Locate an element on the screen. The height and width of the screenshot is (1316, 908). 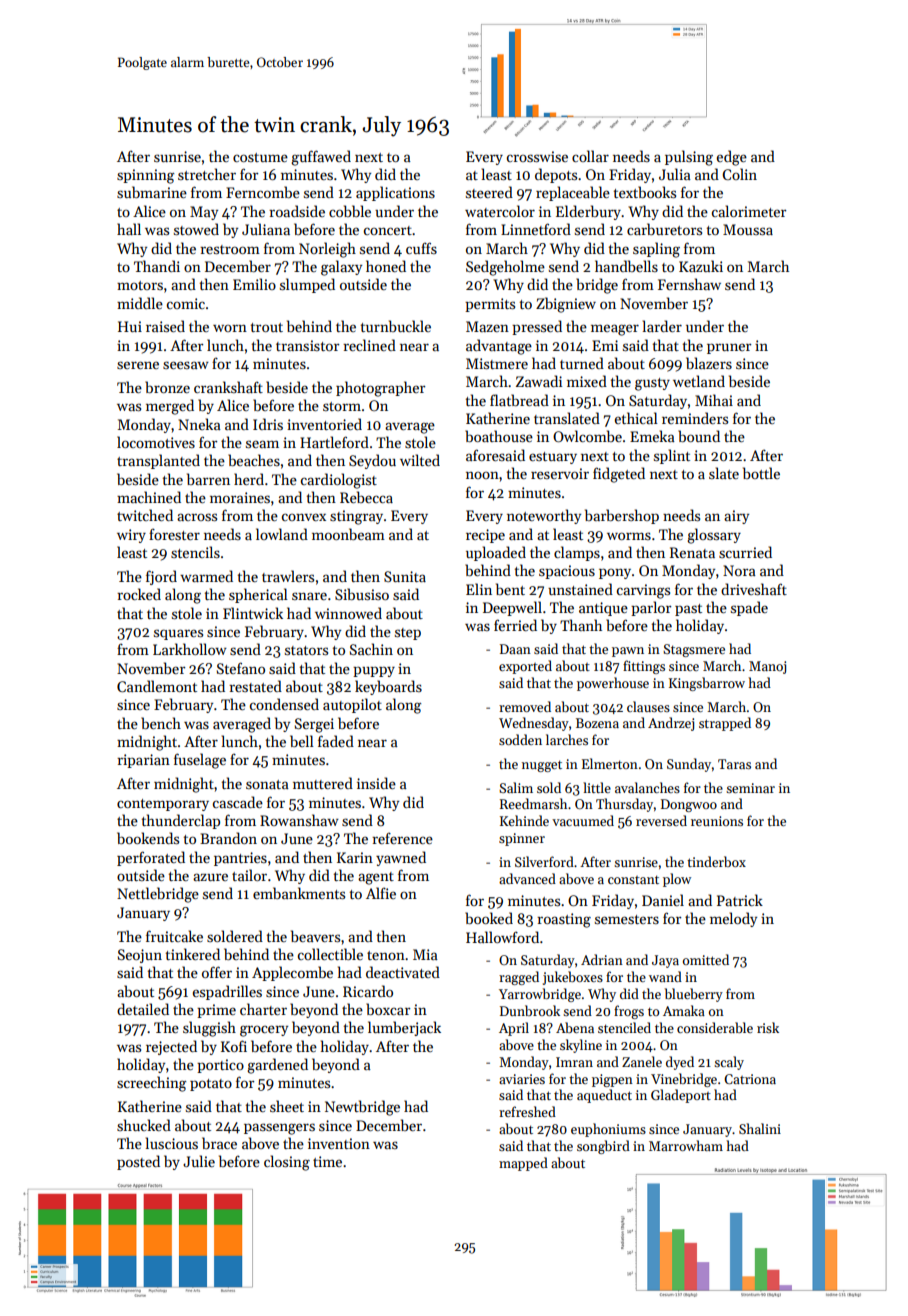
cuffs is located at coordinates (421, 248).
